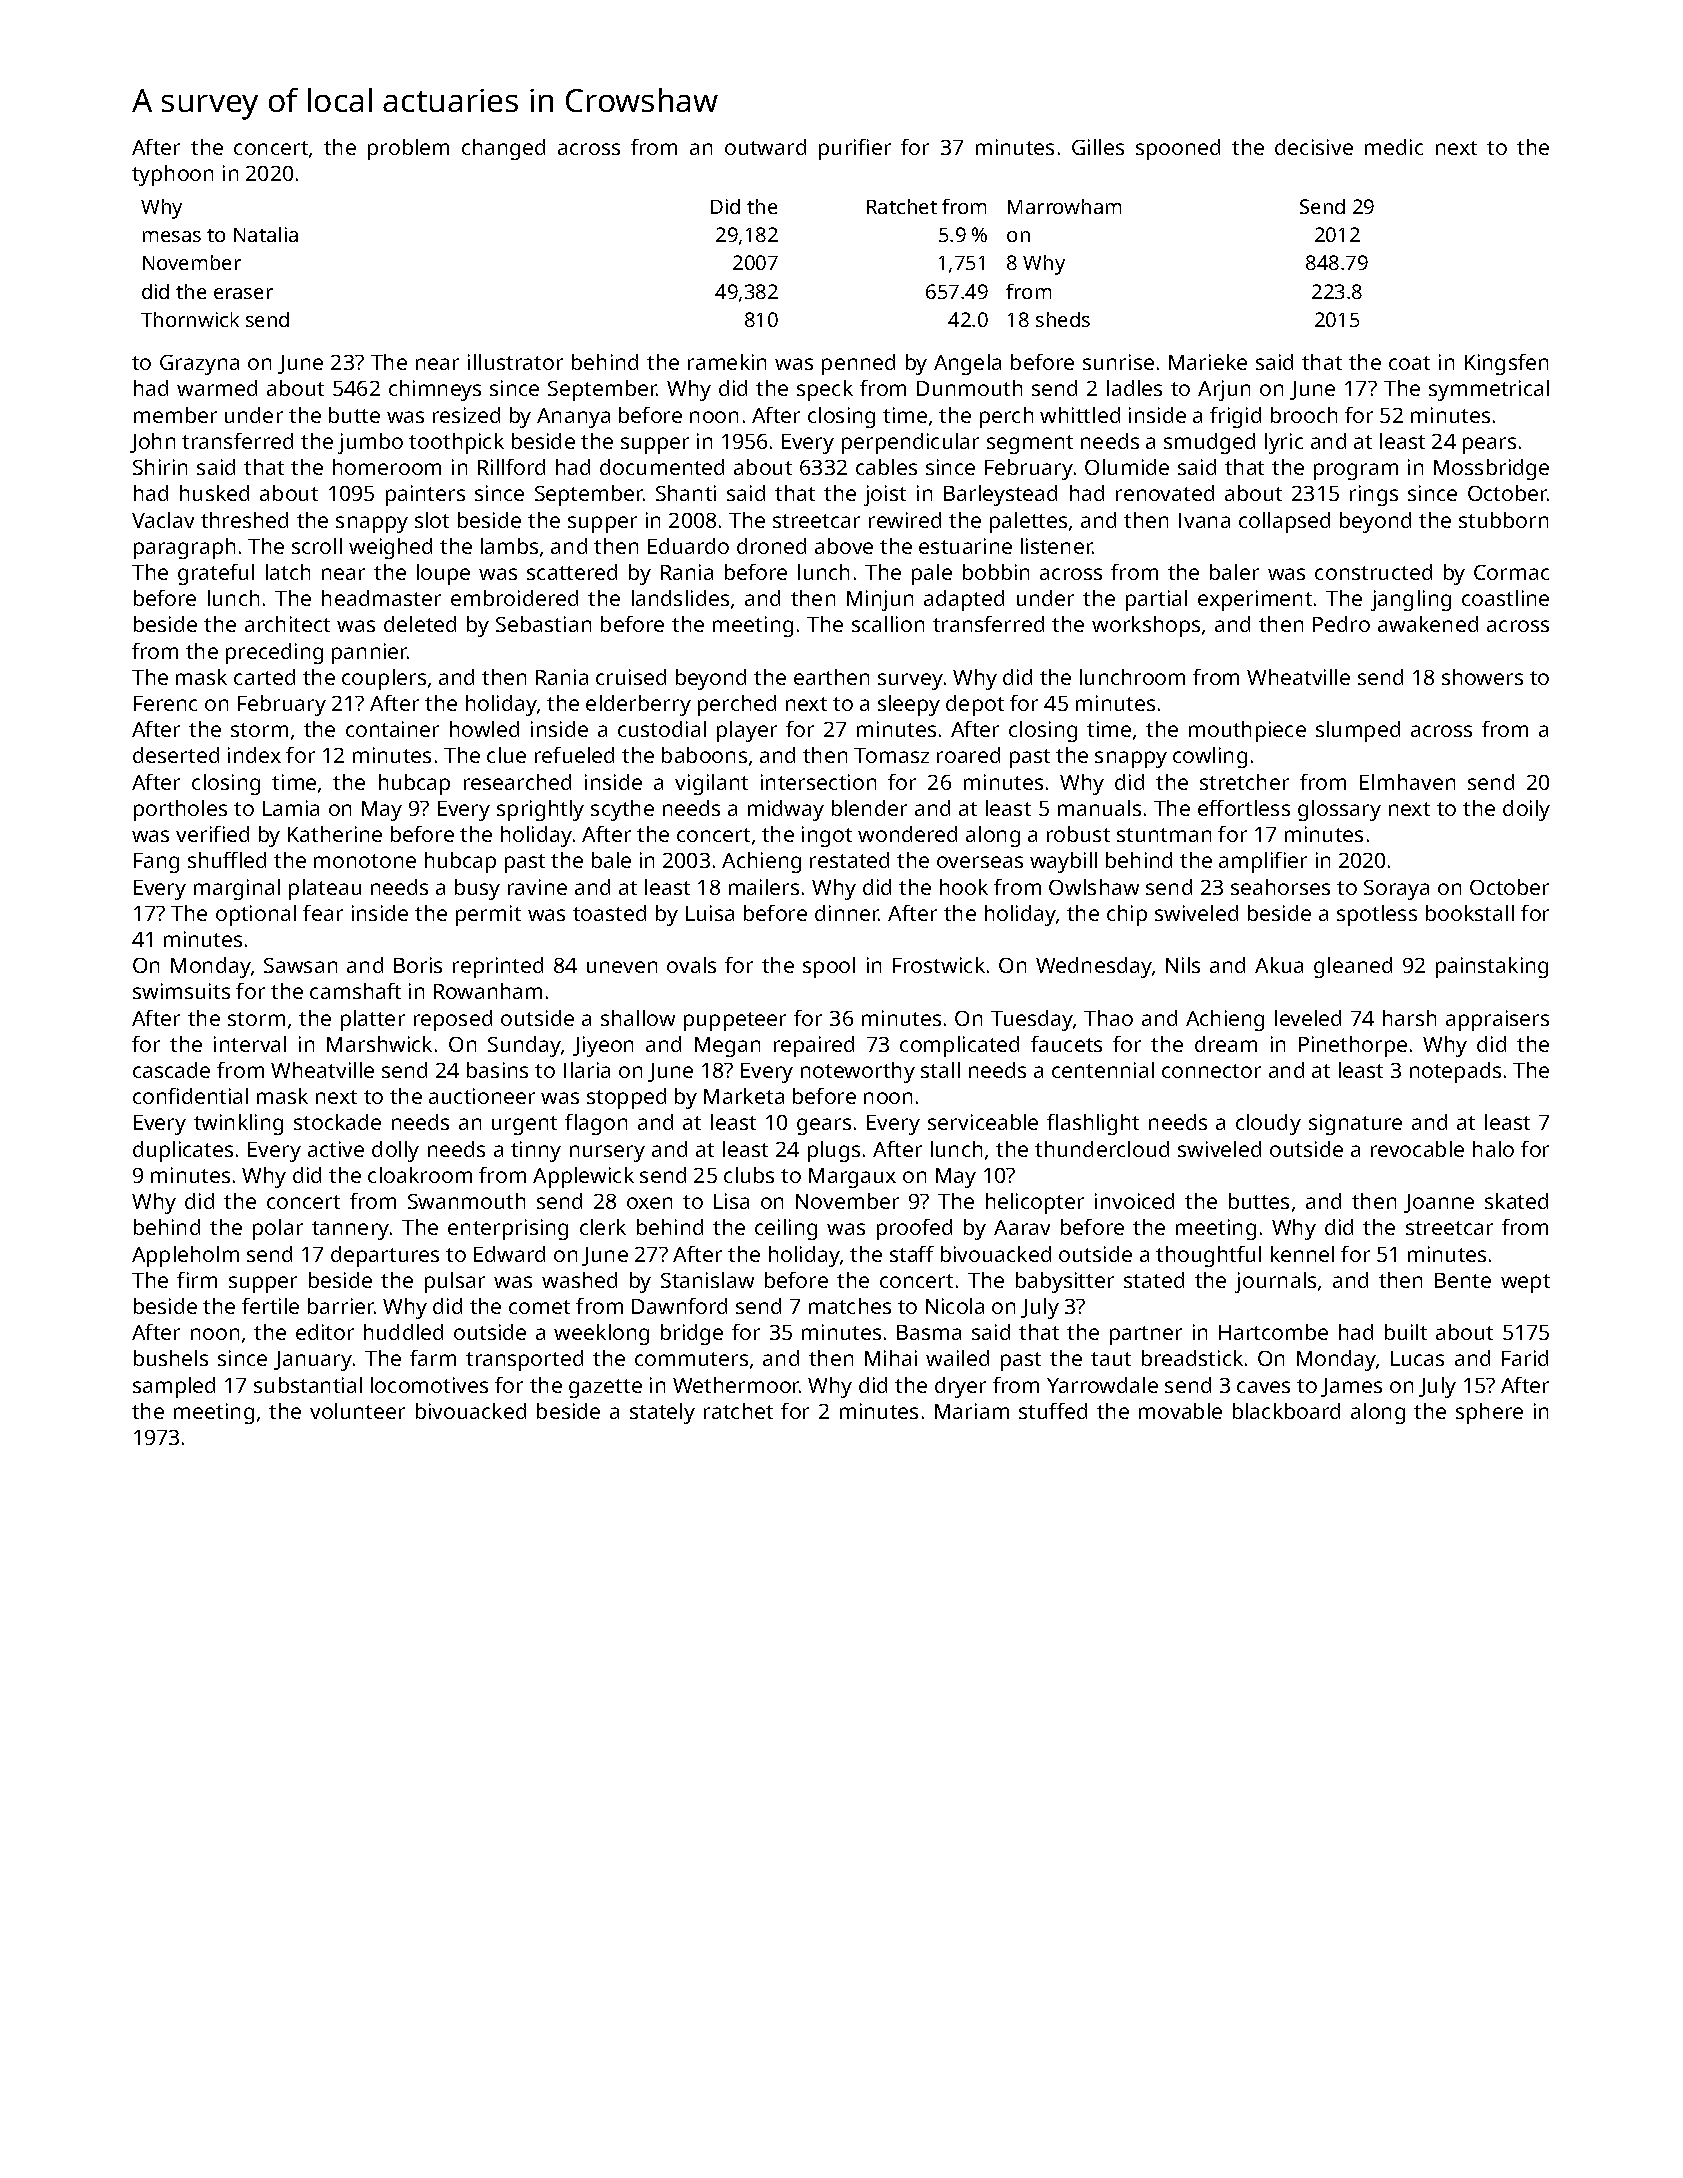  What do you see at coordinates (174, 1387) in the screenshot?
I see `sampled` at bounding box center [174, 1387].
